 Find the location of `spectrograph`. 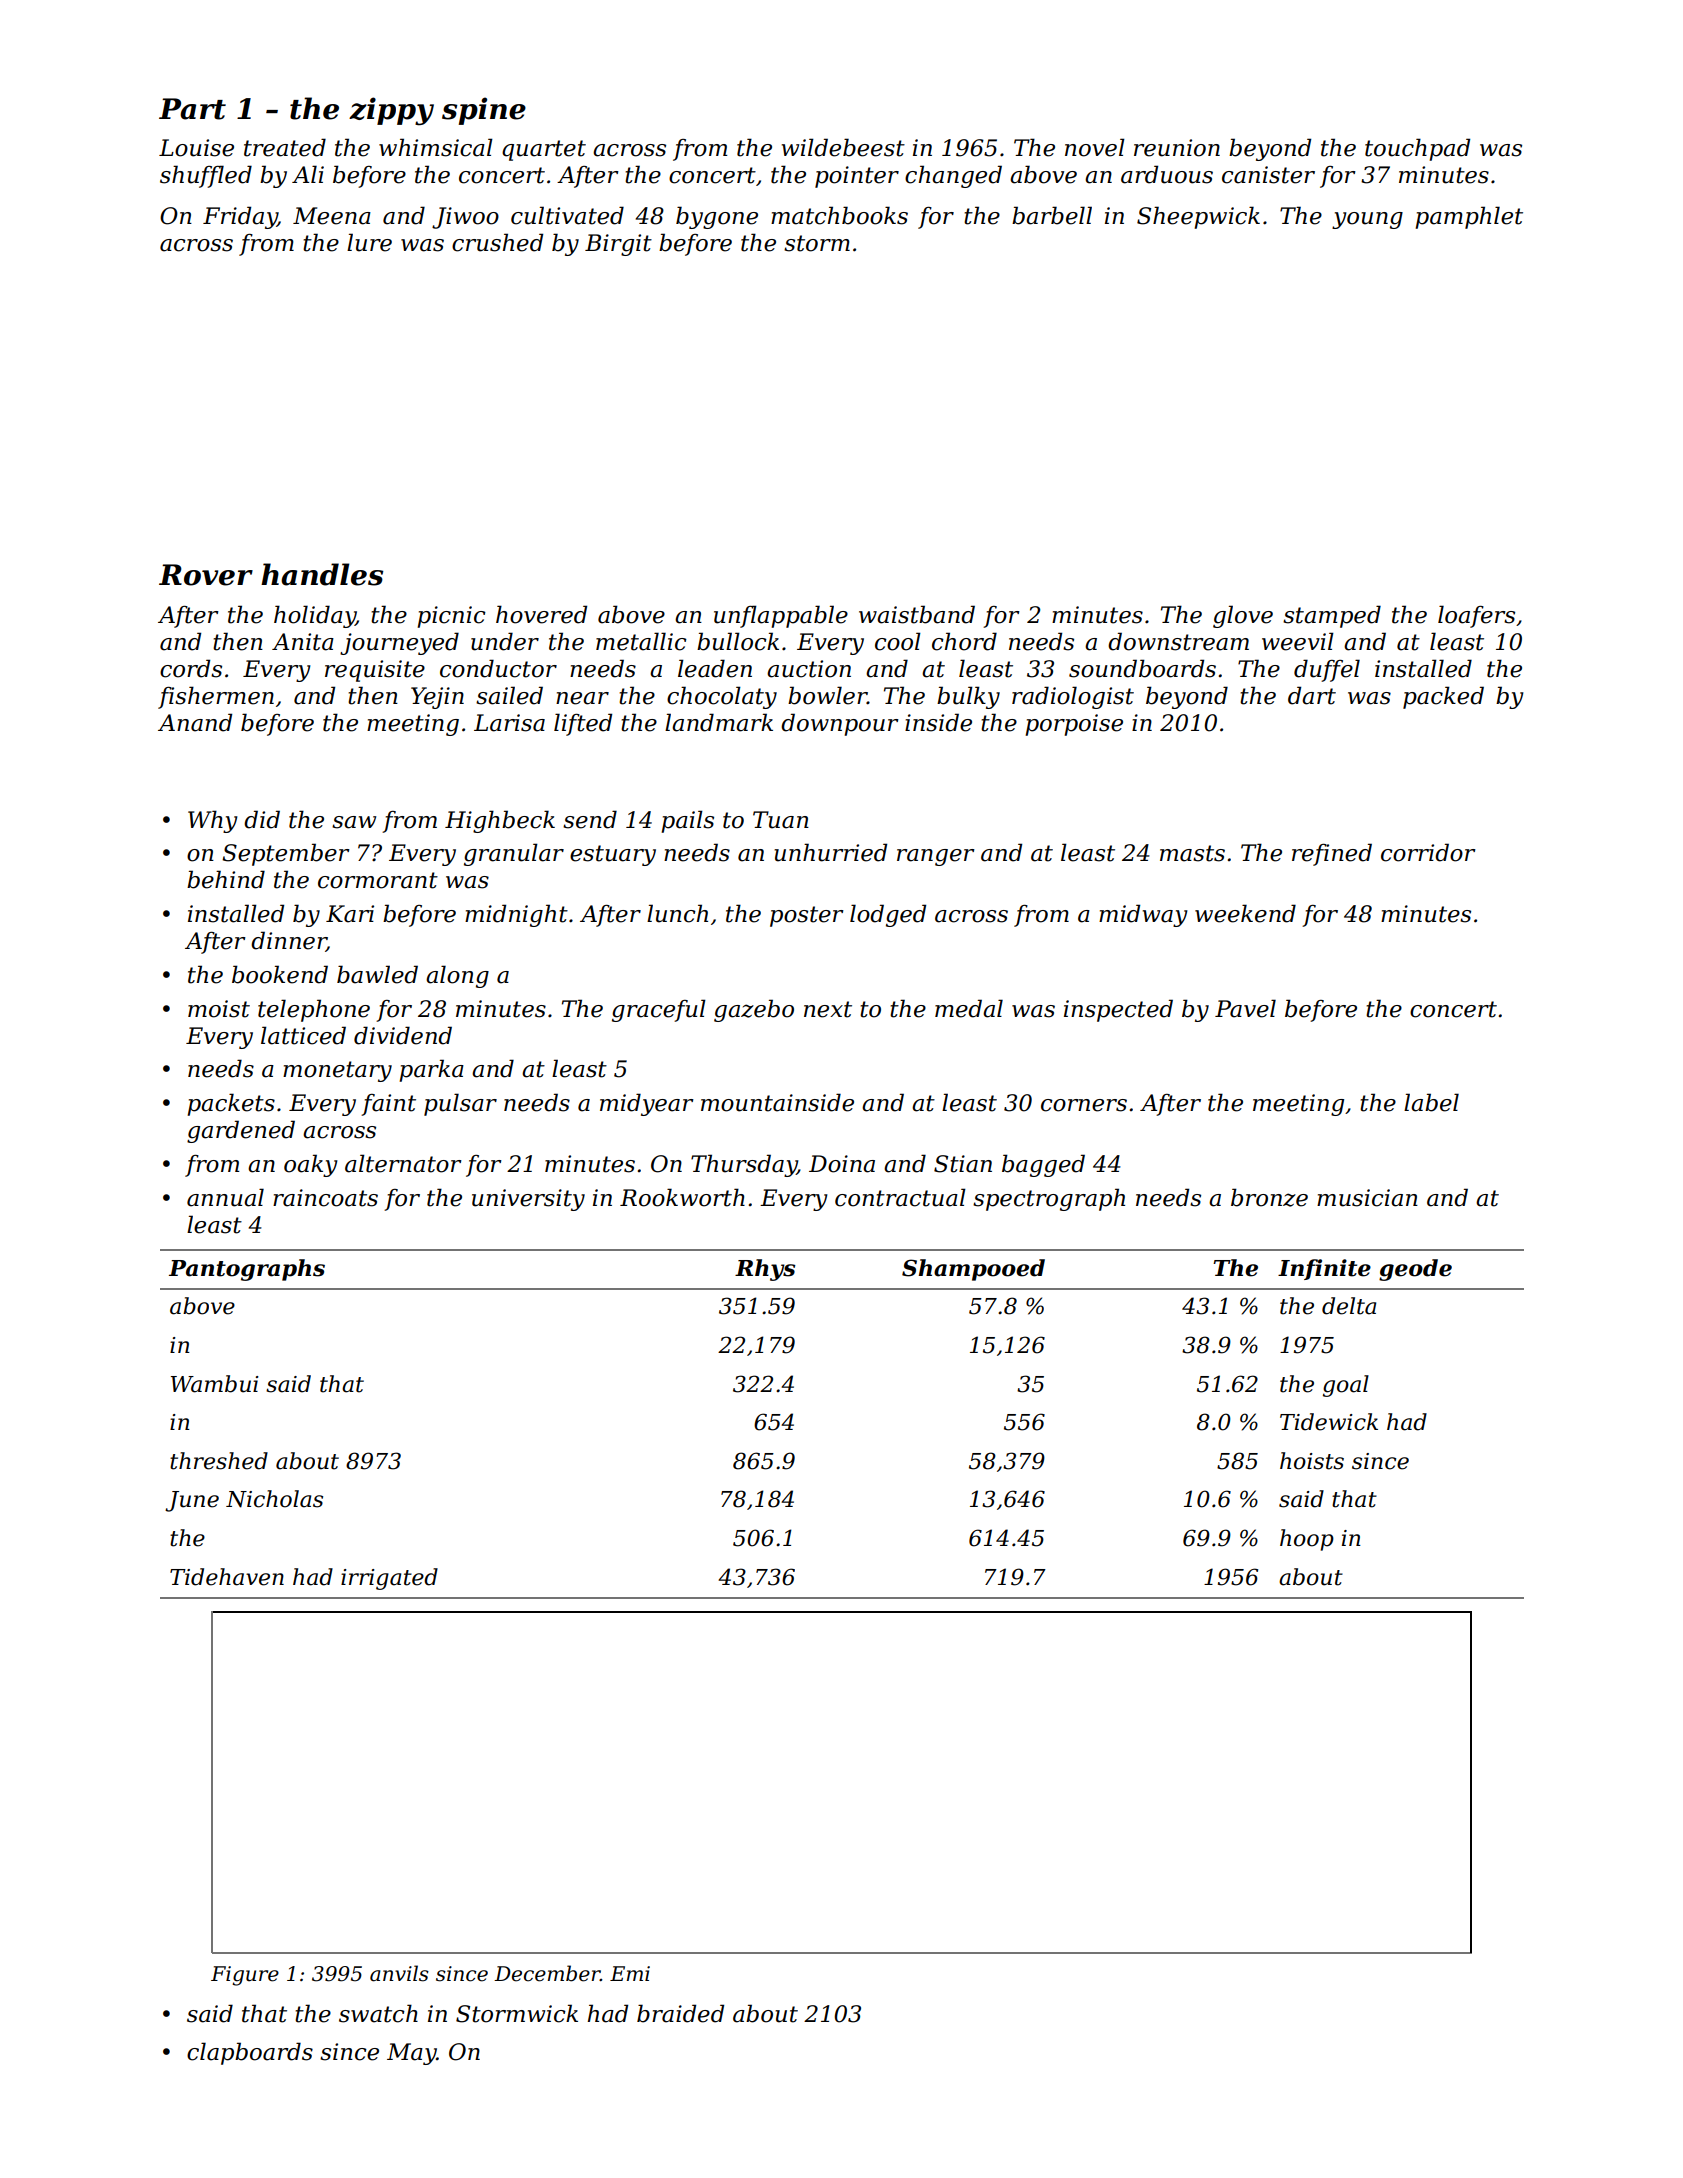

spectrograph is located at coordinates (1049, 1199).
